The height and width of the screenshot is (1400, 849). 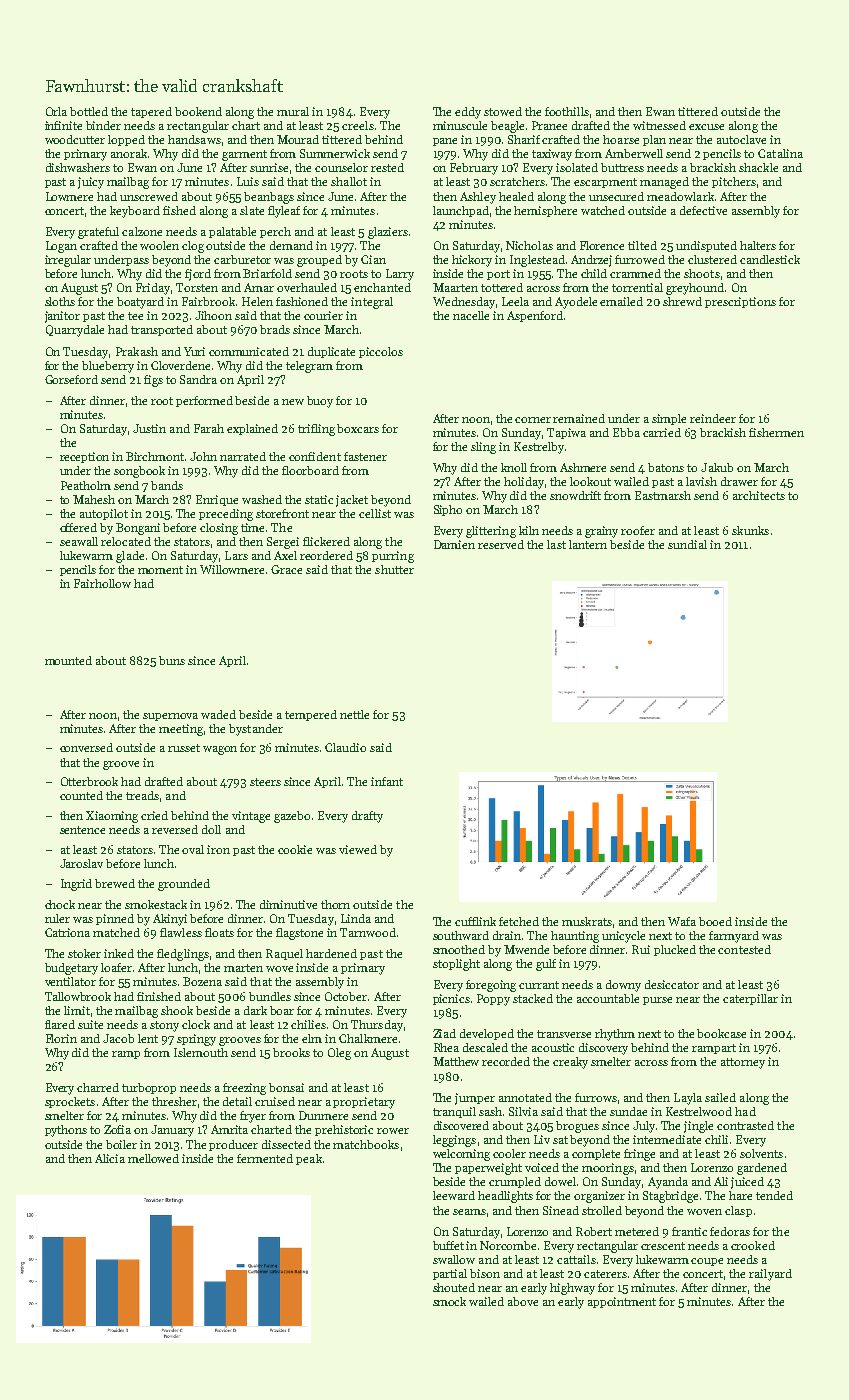 I want to click on bookcase, so click(x=721, y=1033).
